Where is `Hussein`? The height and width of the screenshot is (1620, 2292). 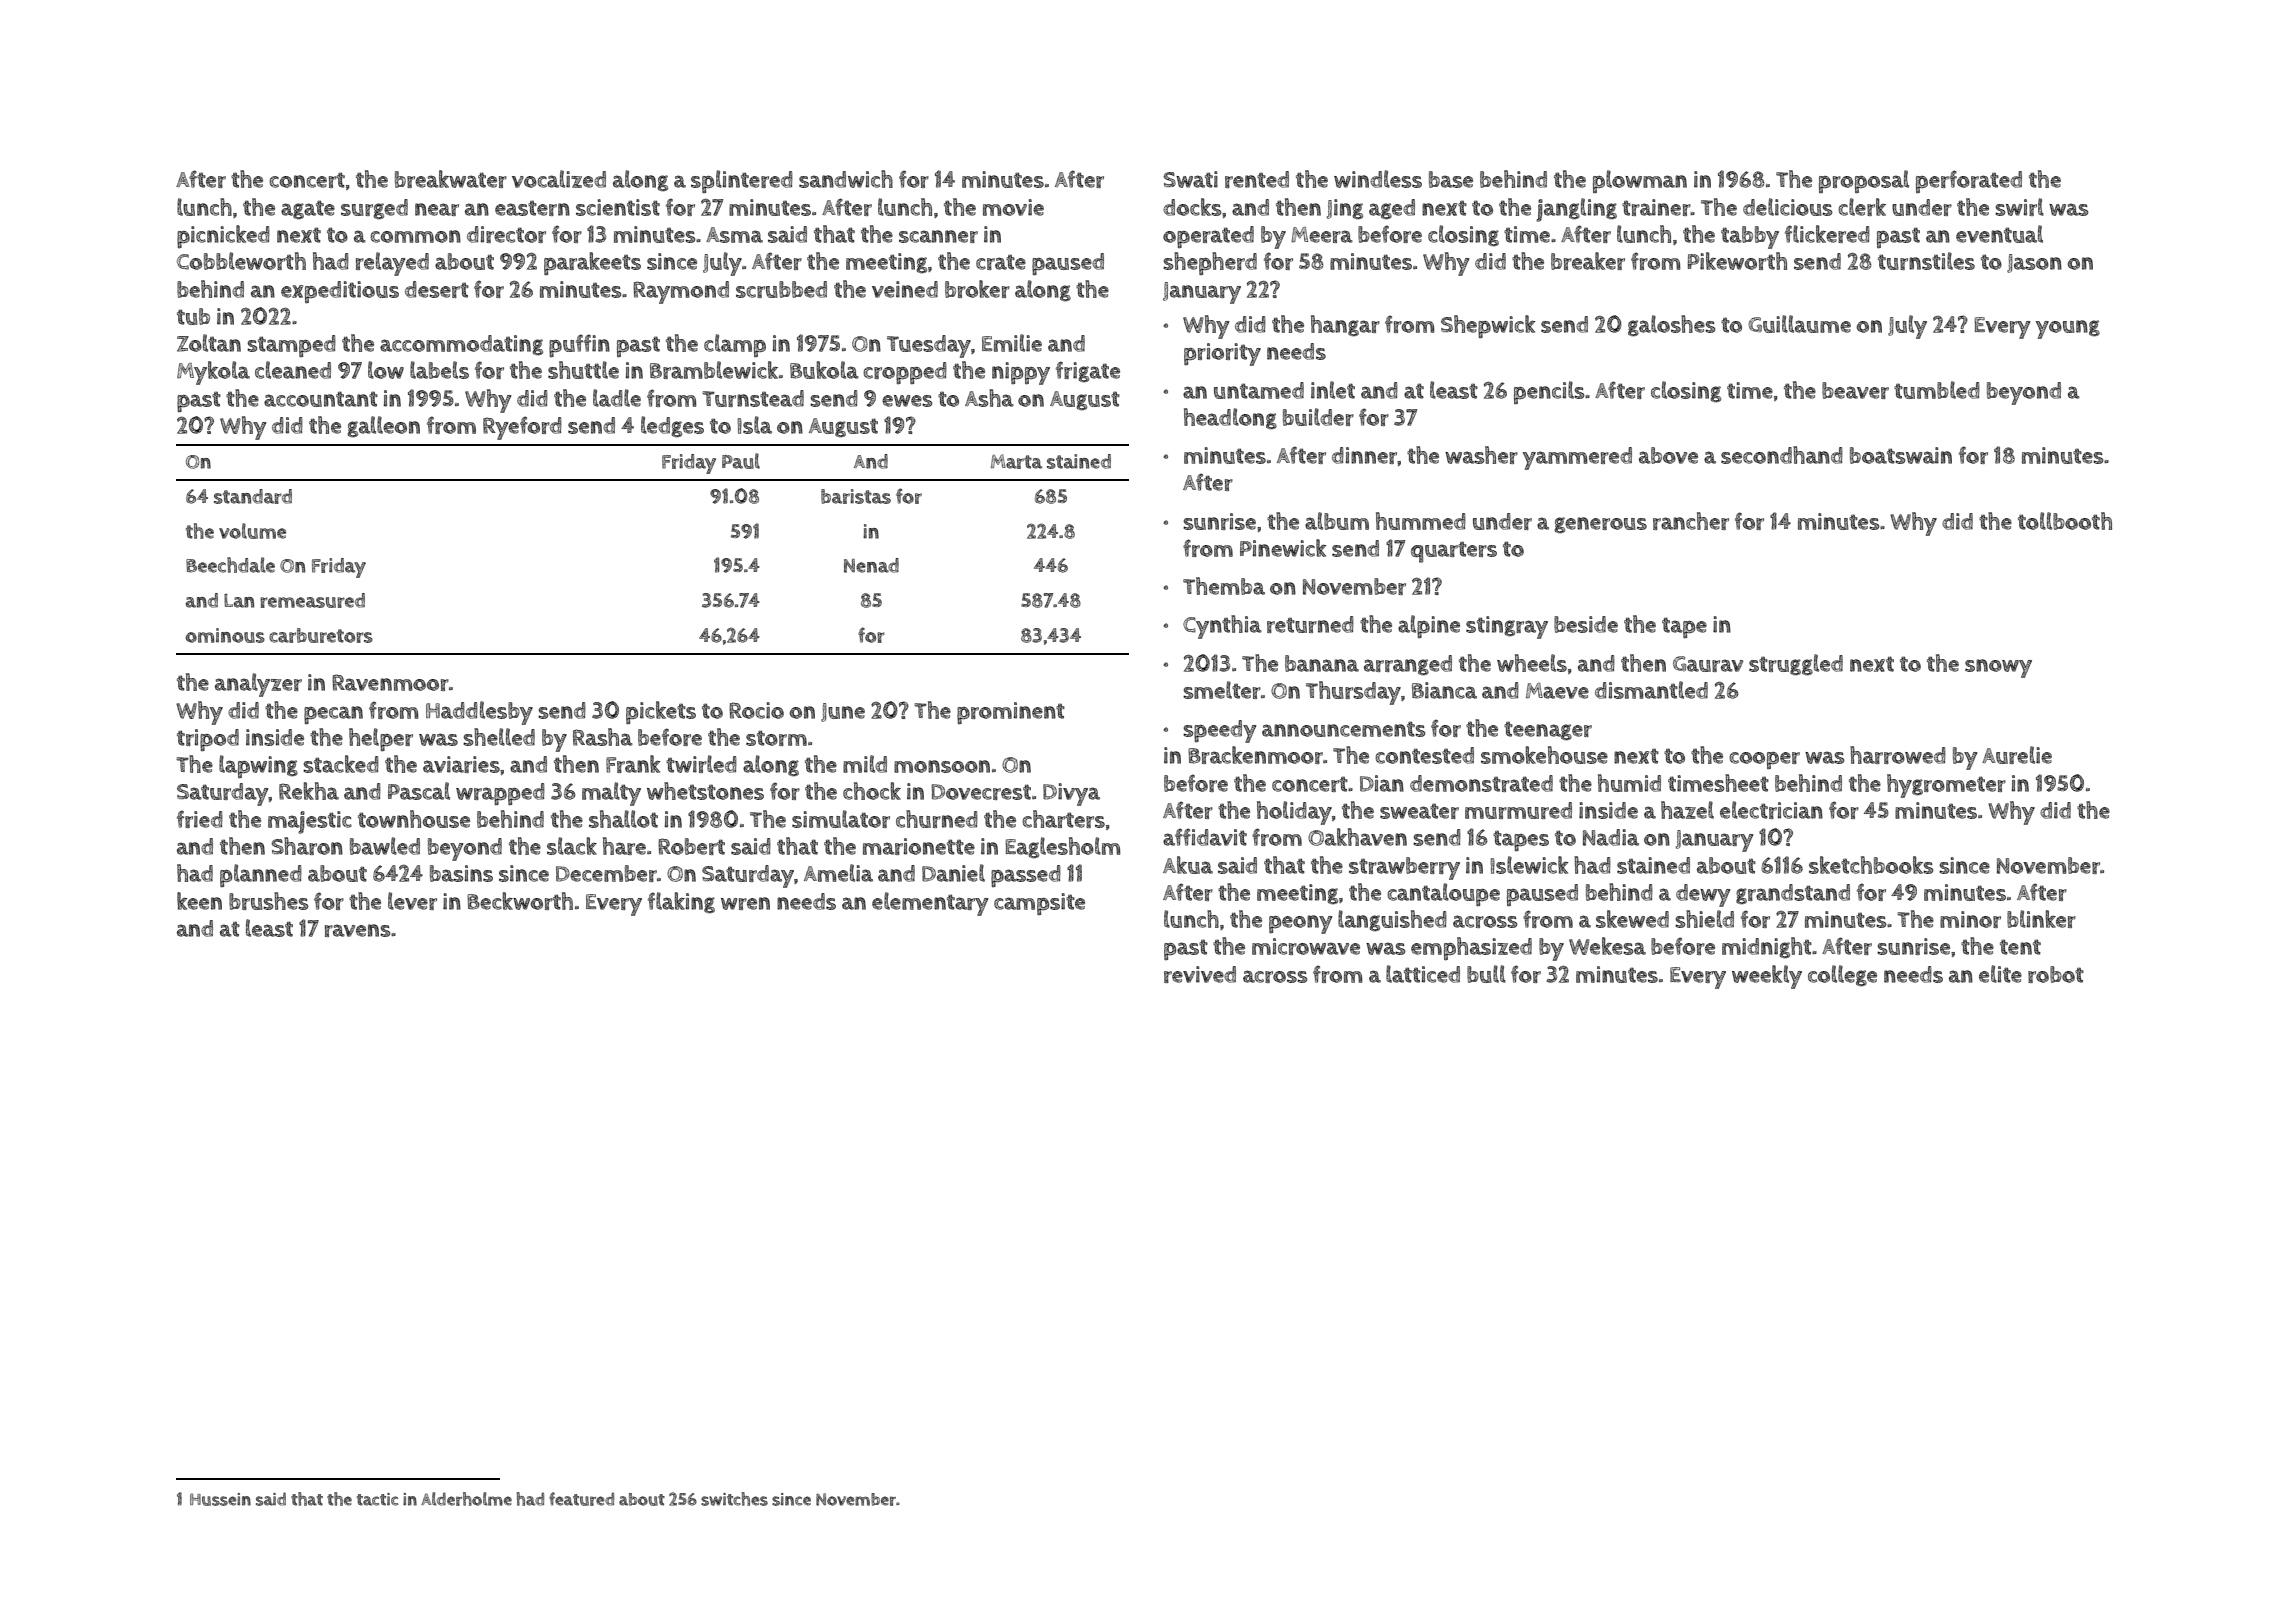
Hussein is located at coordinates (220, 1499).
